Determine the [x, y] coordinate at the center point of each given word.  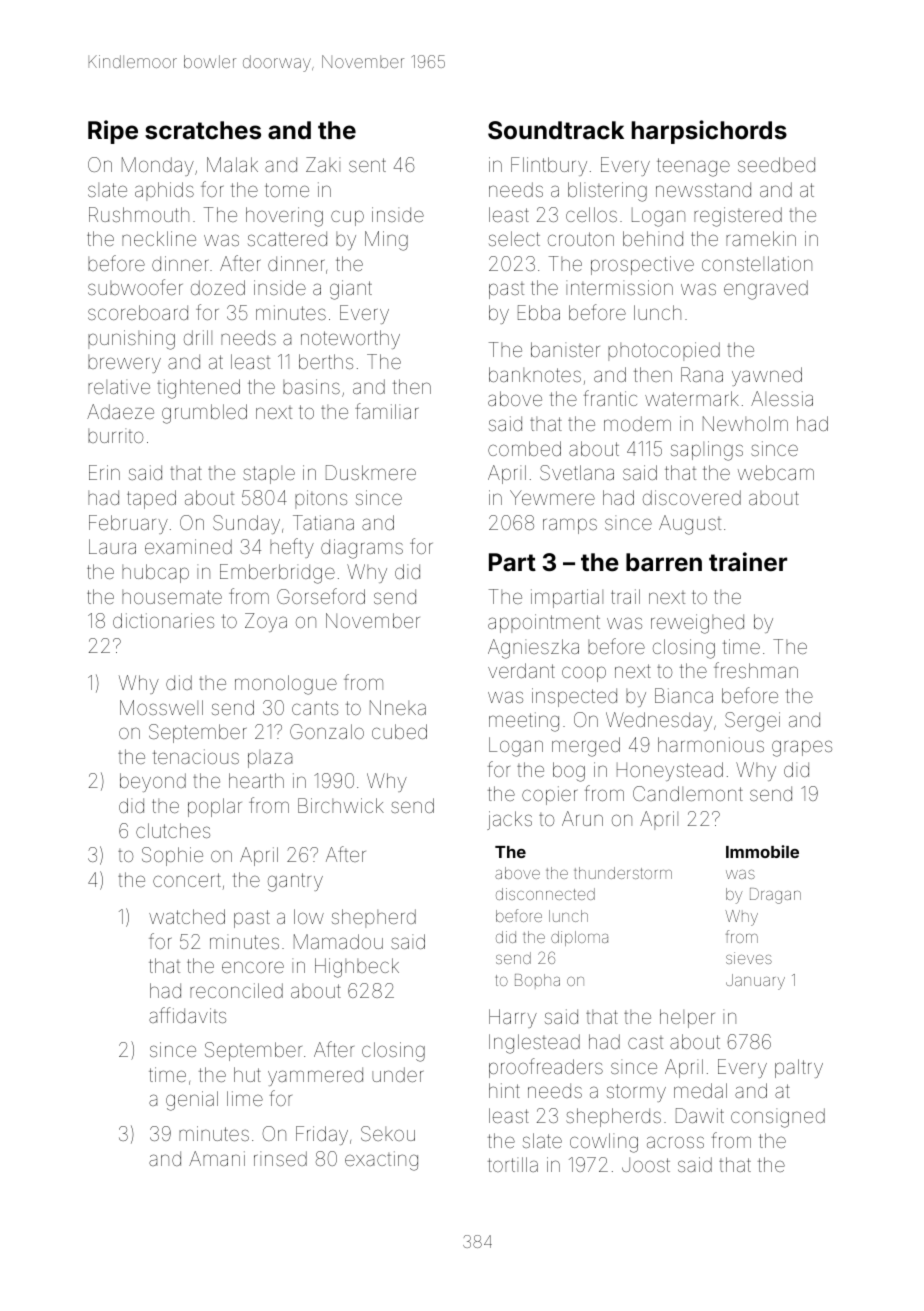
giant [351, 290]
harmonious [711, 744]
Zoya [266, 622]
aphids [164, 191]
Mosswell [161, 707]
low [309, 916]
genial [192, 1101]
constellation [757, 263]
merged [586, 747]
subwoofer [135, 287]
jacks [509, 820]
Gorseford [321, 596]
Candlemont [688, 793]
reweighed [697, 624]
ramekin [761, 238]
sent [367, 165]
